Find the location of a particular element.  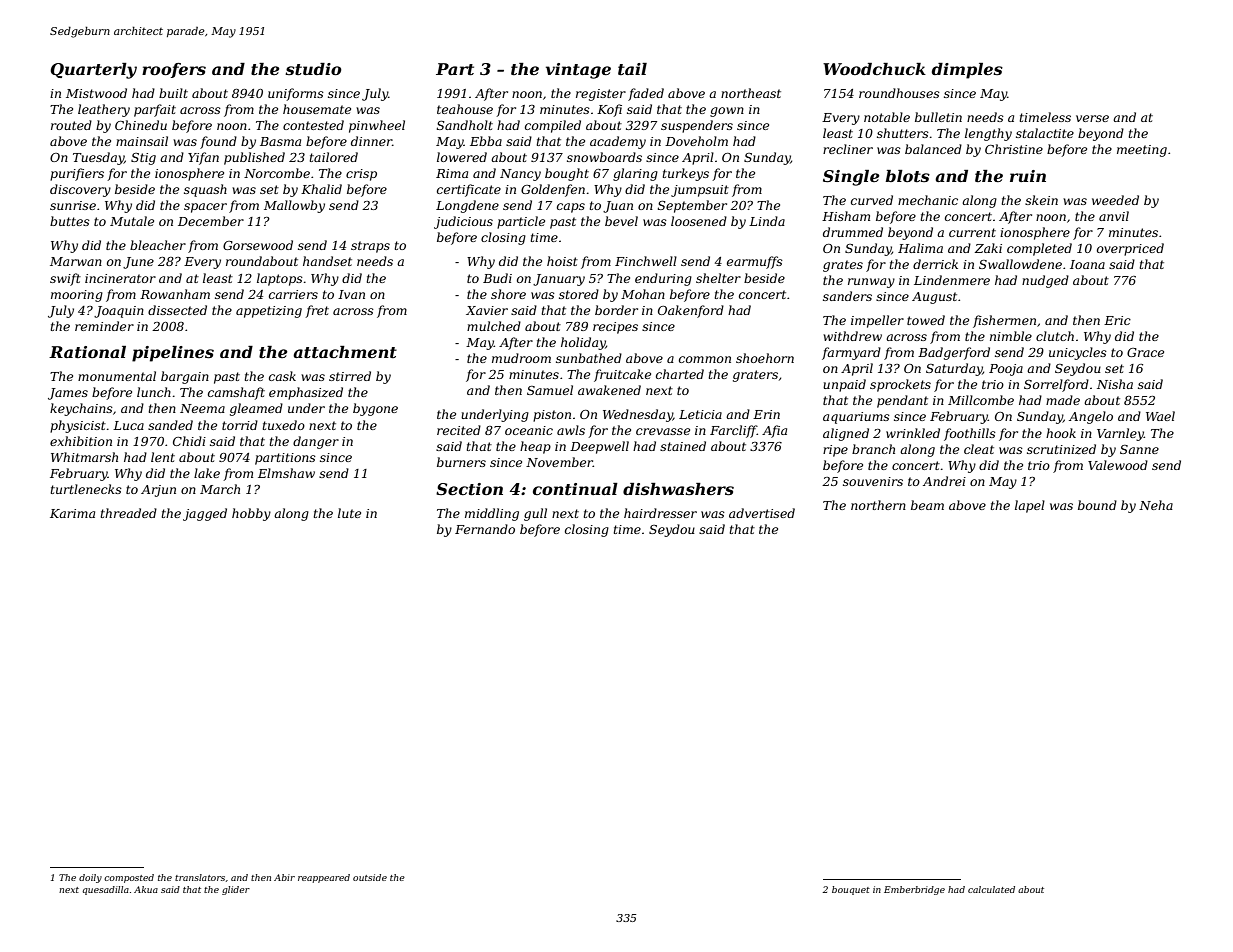

bouquet is located at coordinates (851, 890).
